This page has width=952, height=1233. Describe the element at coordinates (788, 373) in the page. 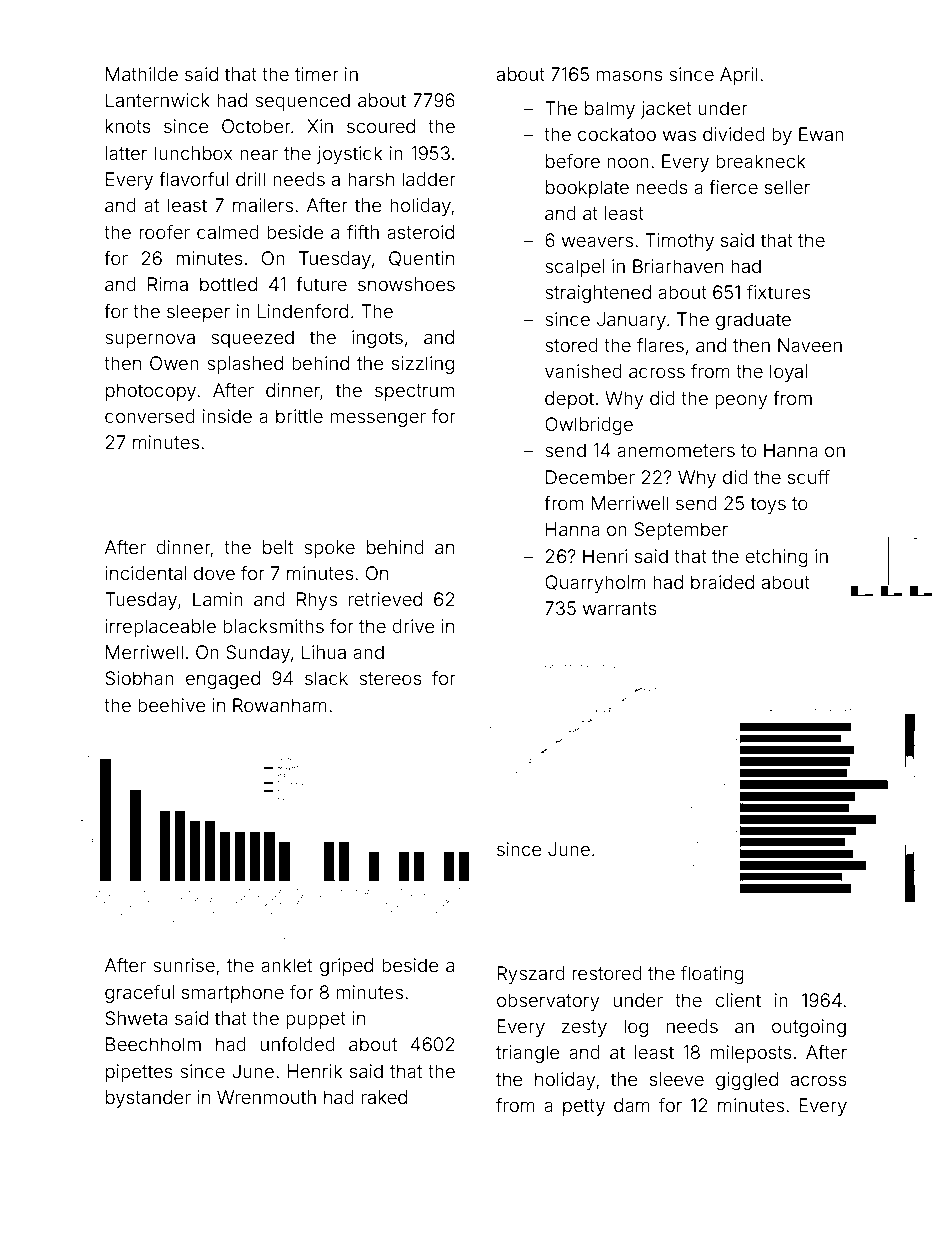

I see `loyal` at that location.
